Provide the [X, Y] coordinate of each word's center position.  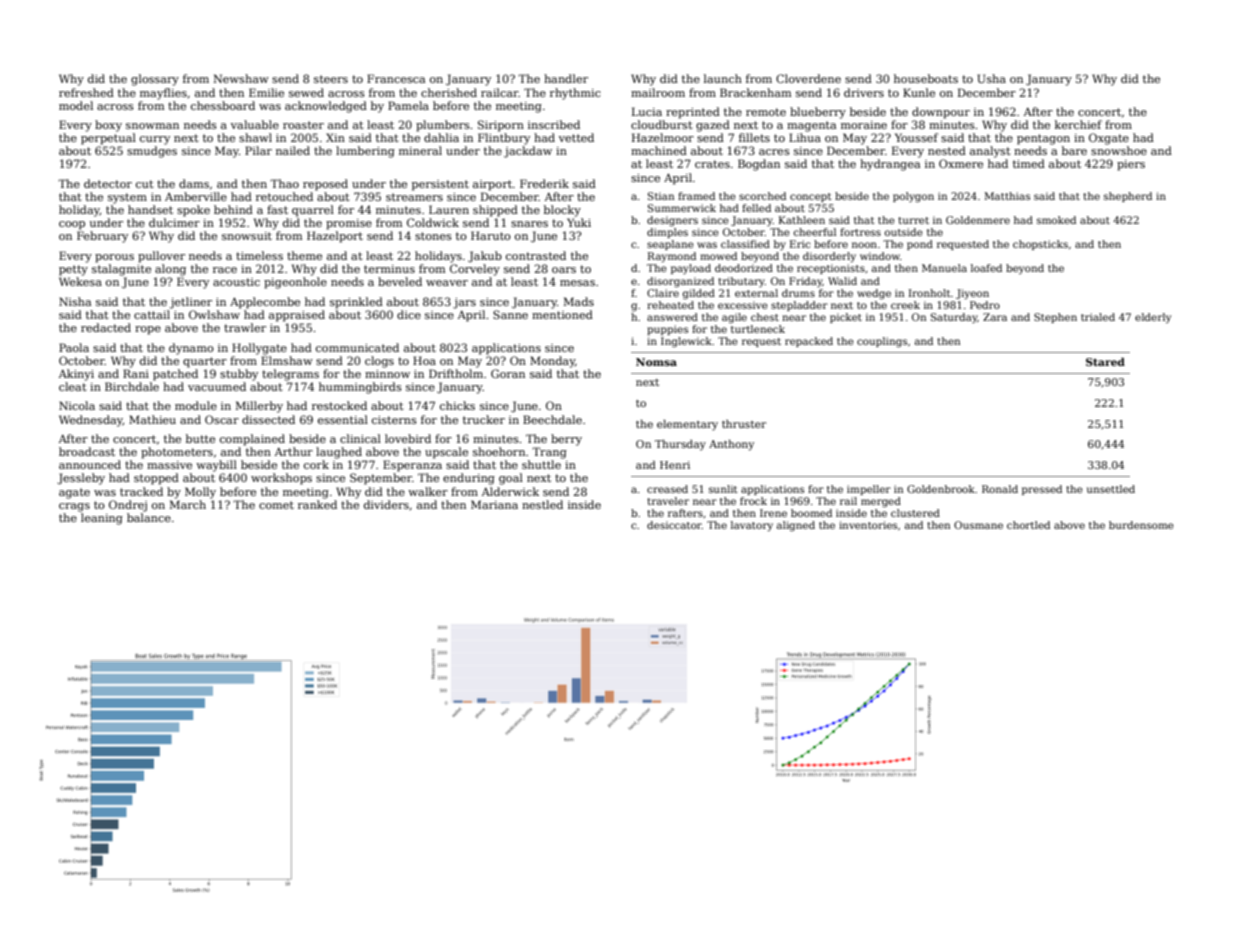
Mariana [494, 504]
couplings [882, 342]
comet [276, 505]
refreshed [86, 92]
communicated [357, 347]
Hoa [424, 360]
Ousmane [978, 525]
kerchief [1078, 124]
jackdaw [528, 152]
